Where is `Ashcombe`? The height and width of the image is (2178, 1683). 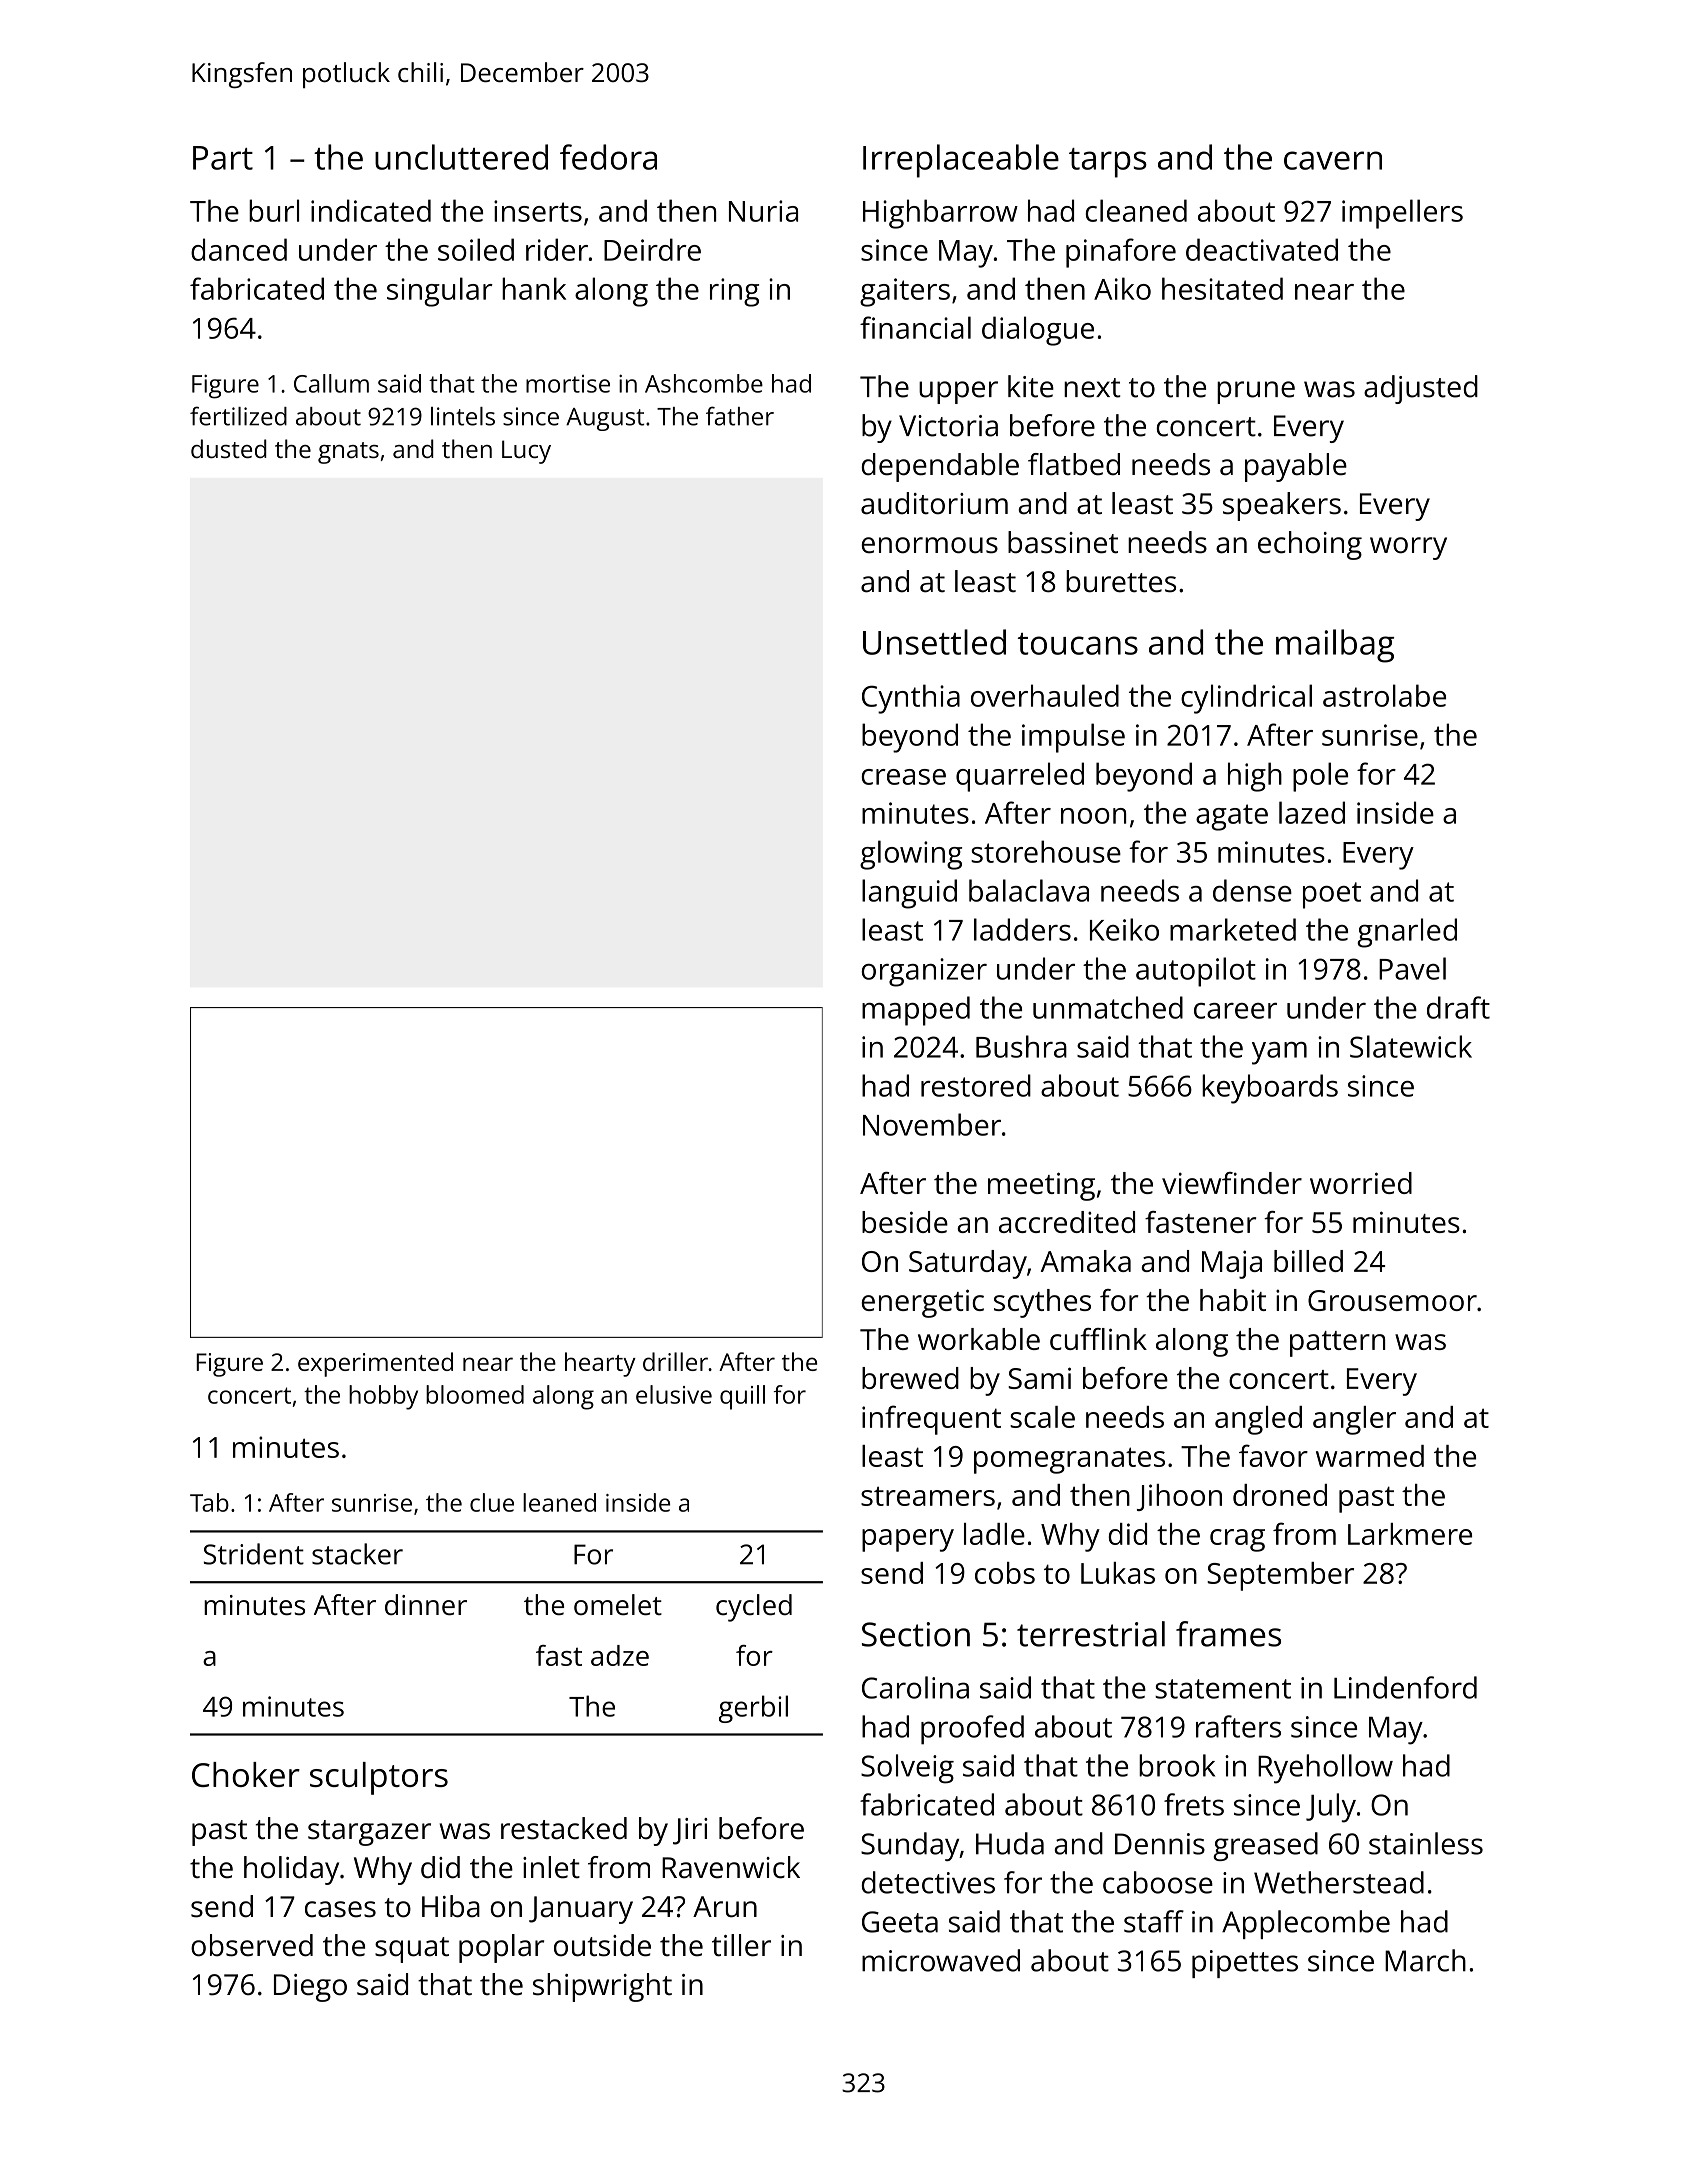 Ashcombe is located at coordinates (704, 383).
